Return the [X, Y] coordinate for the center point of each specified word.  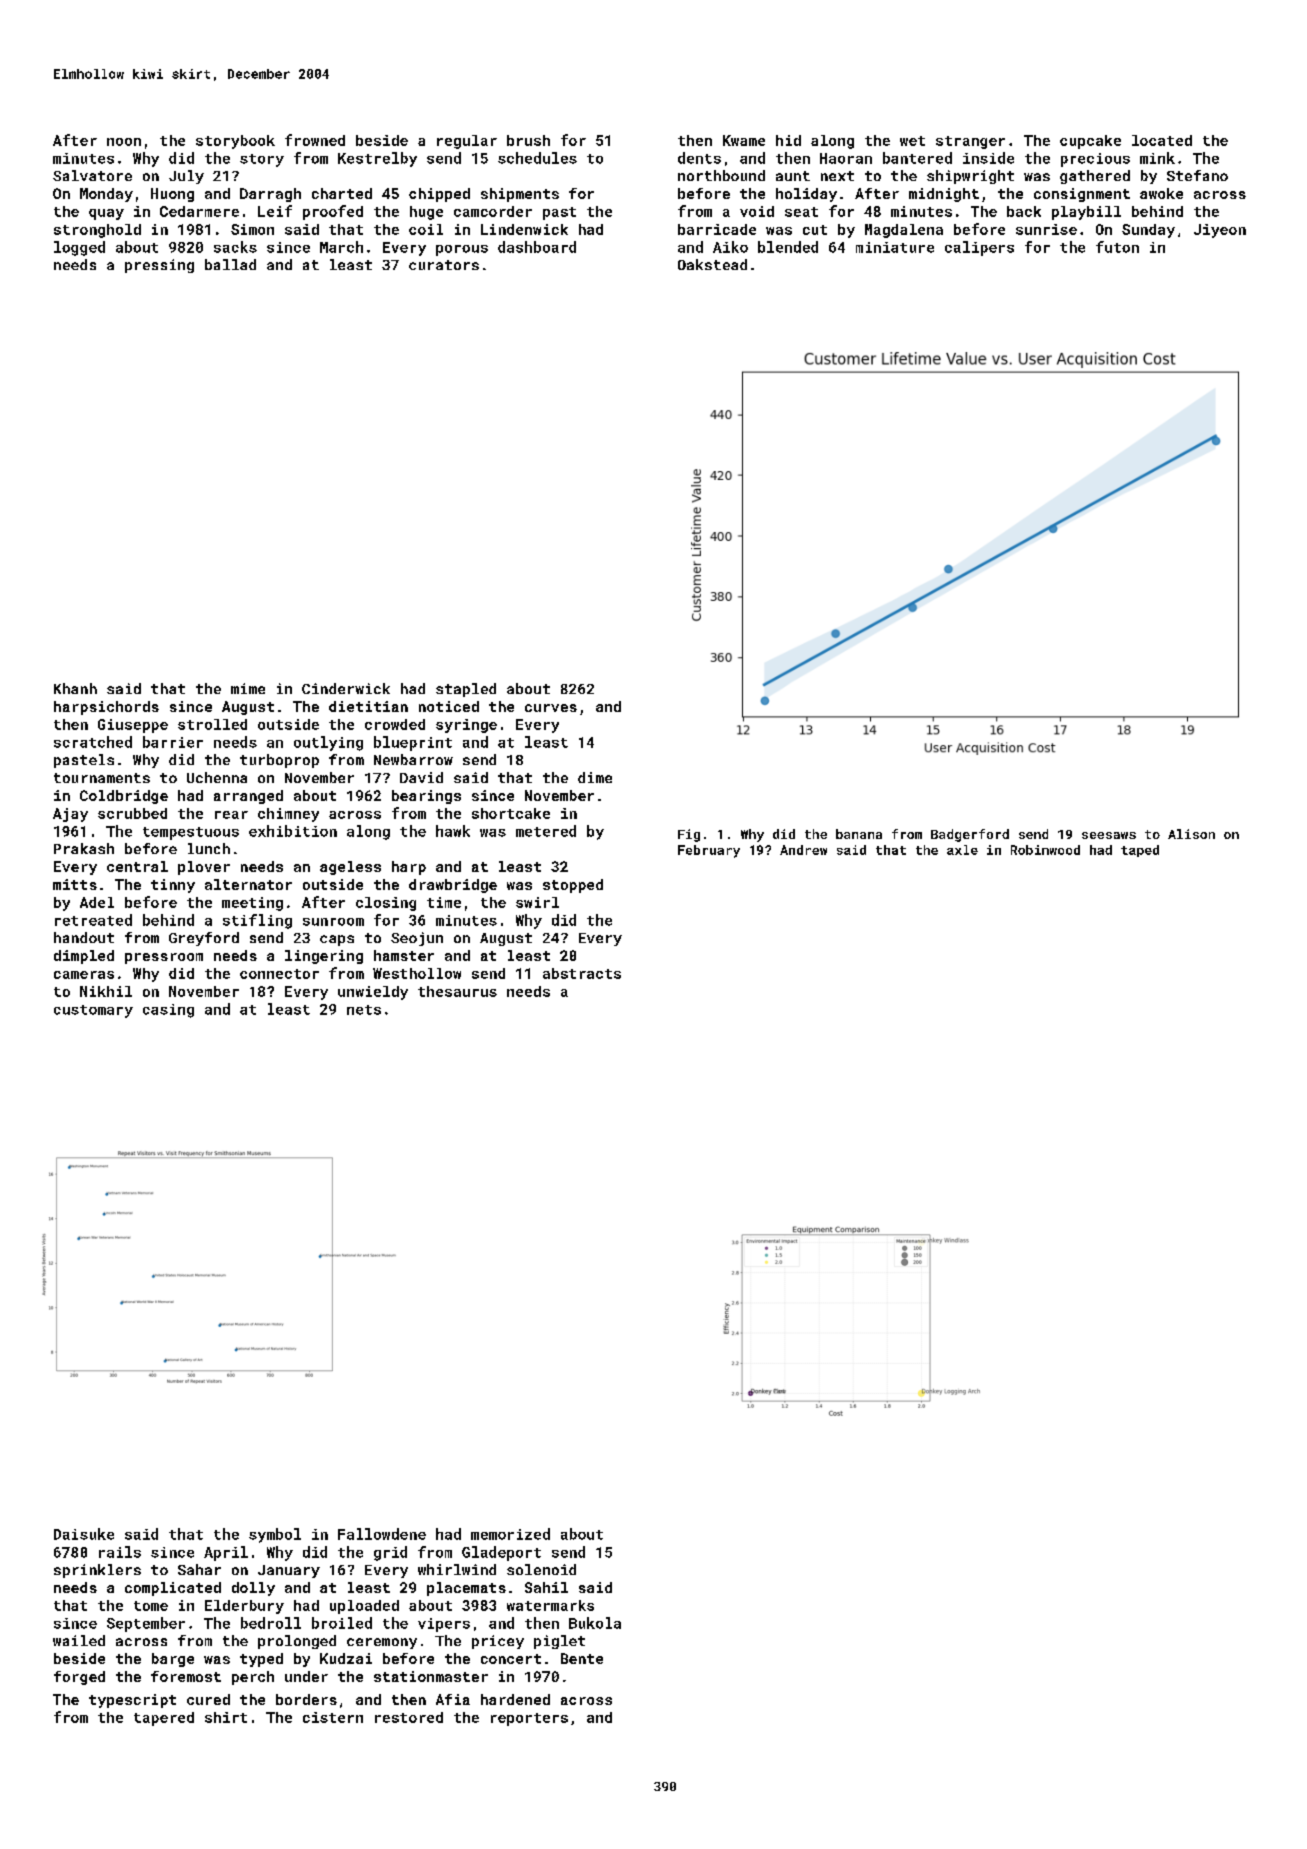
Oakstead [712, 264]
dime [595, 777]
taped [1140, 851]
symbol [275, 1535]
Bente [582, 1658]
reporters [529, 1719]
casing [168, 1011]
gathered [1095, 177]
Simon [252, 229]
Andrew [803, 850]
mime [248, 688]
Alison [1191, 834]
